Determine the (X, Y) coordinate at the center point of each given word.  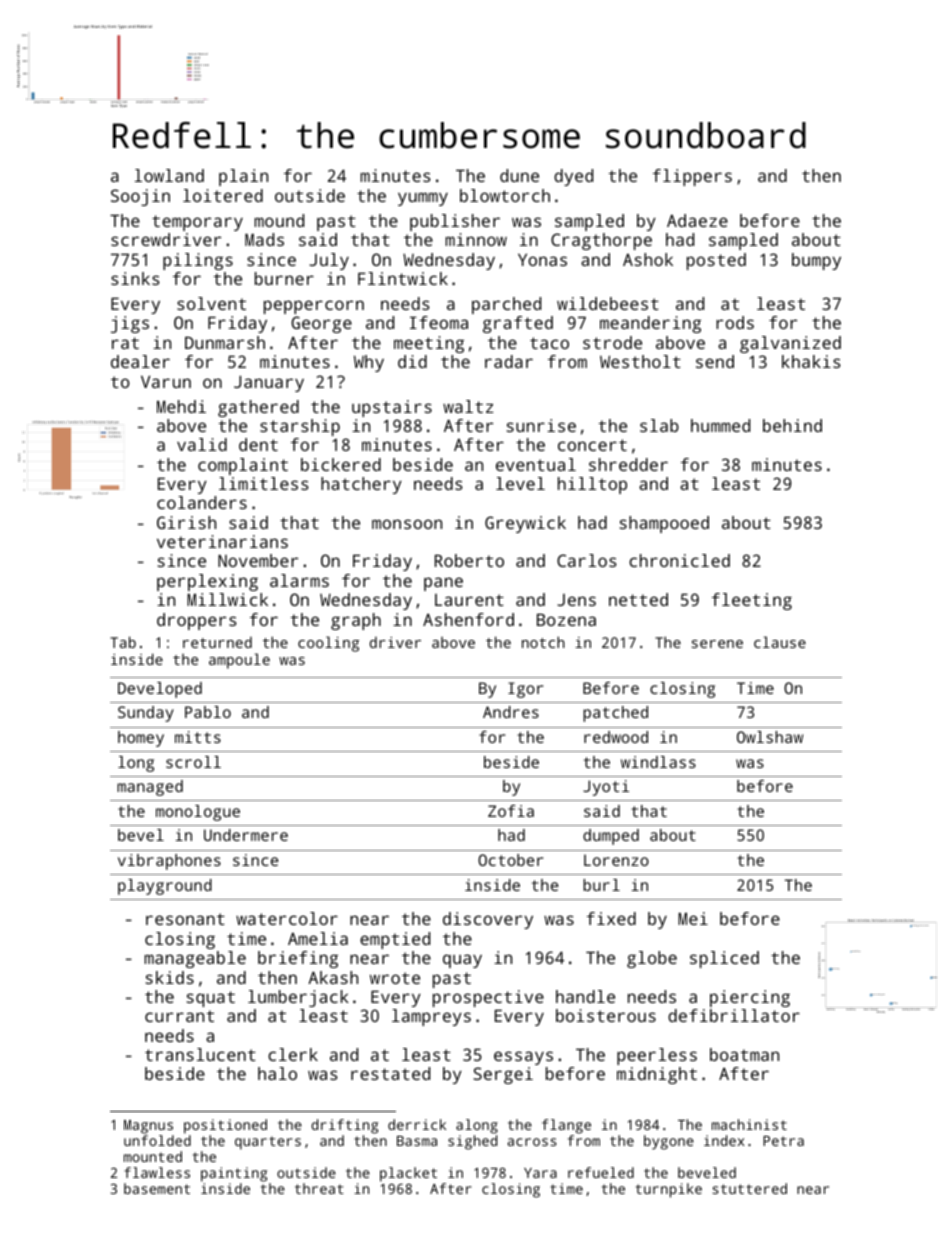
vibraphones (169, 862)
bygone (669, 1142)
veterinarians (222, 541)
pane (443, 584)
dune (519, 175)
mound (279, 220)
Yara (540, 1173)
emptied (395, 940)
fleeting (752, 601)
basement (157, 1188)
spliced (724, 959)
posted (716, 261)
